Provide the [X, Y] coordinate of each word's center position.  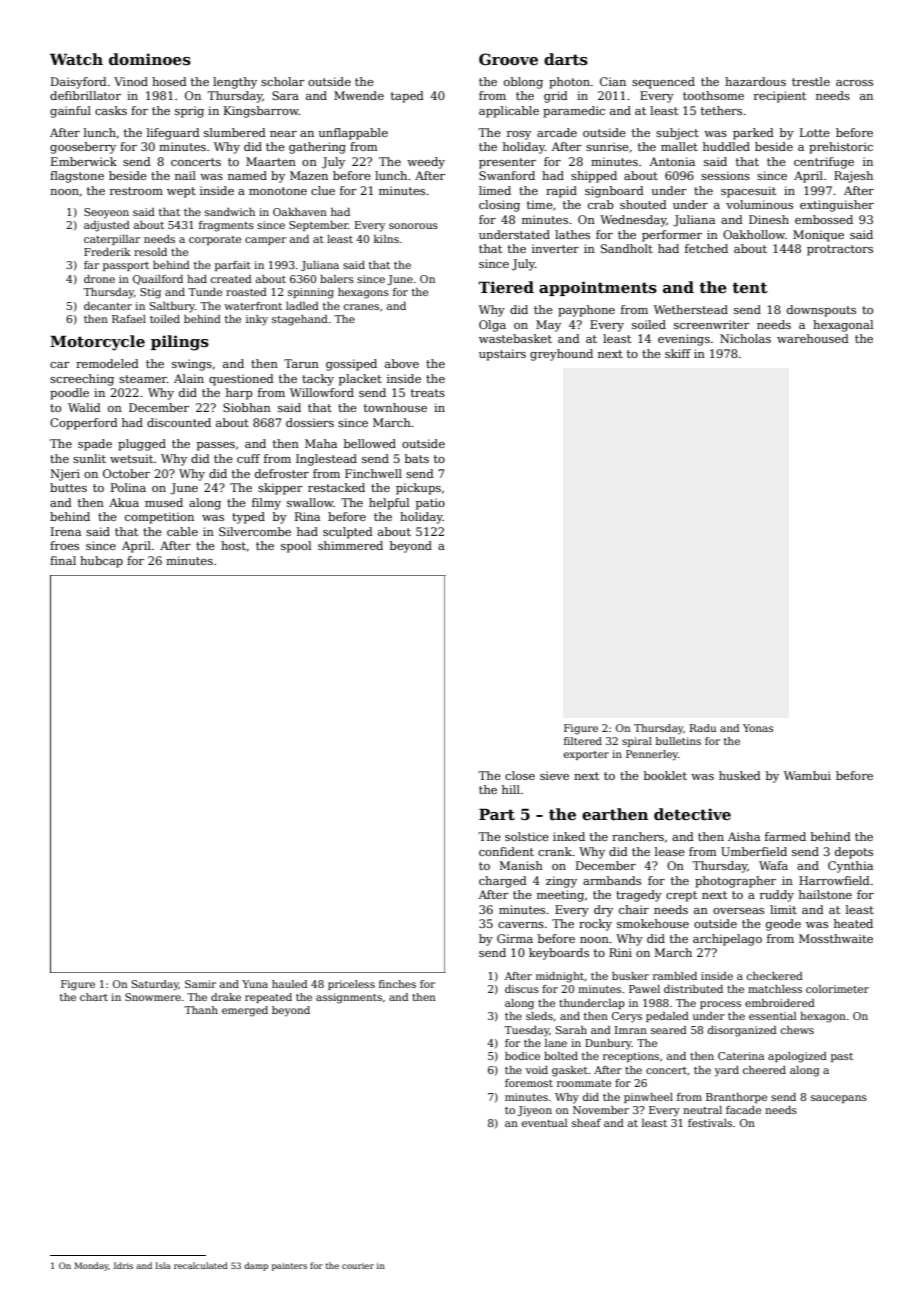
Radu [703, 728]
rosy [519, 135]
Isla [163, 1265]
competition [159, 518]
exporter [586, 755]
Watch [76, 59]
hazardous [755, 81]
